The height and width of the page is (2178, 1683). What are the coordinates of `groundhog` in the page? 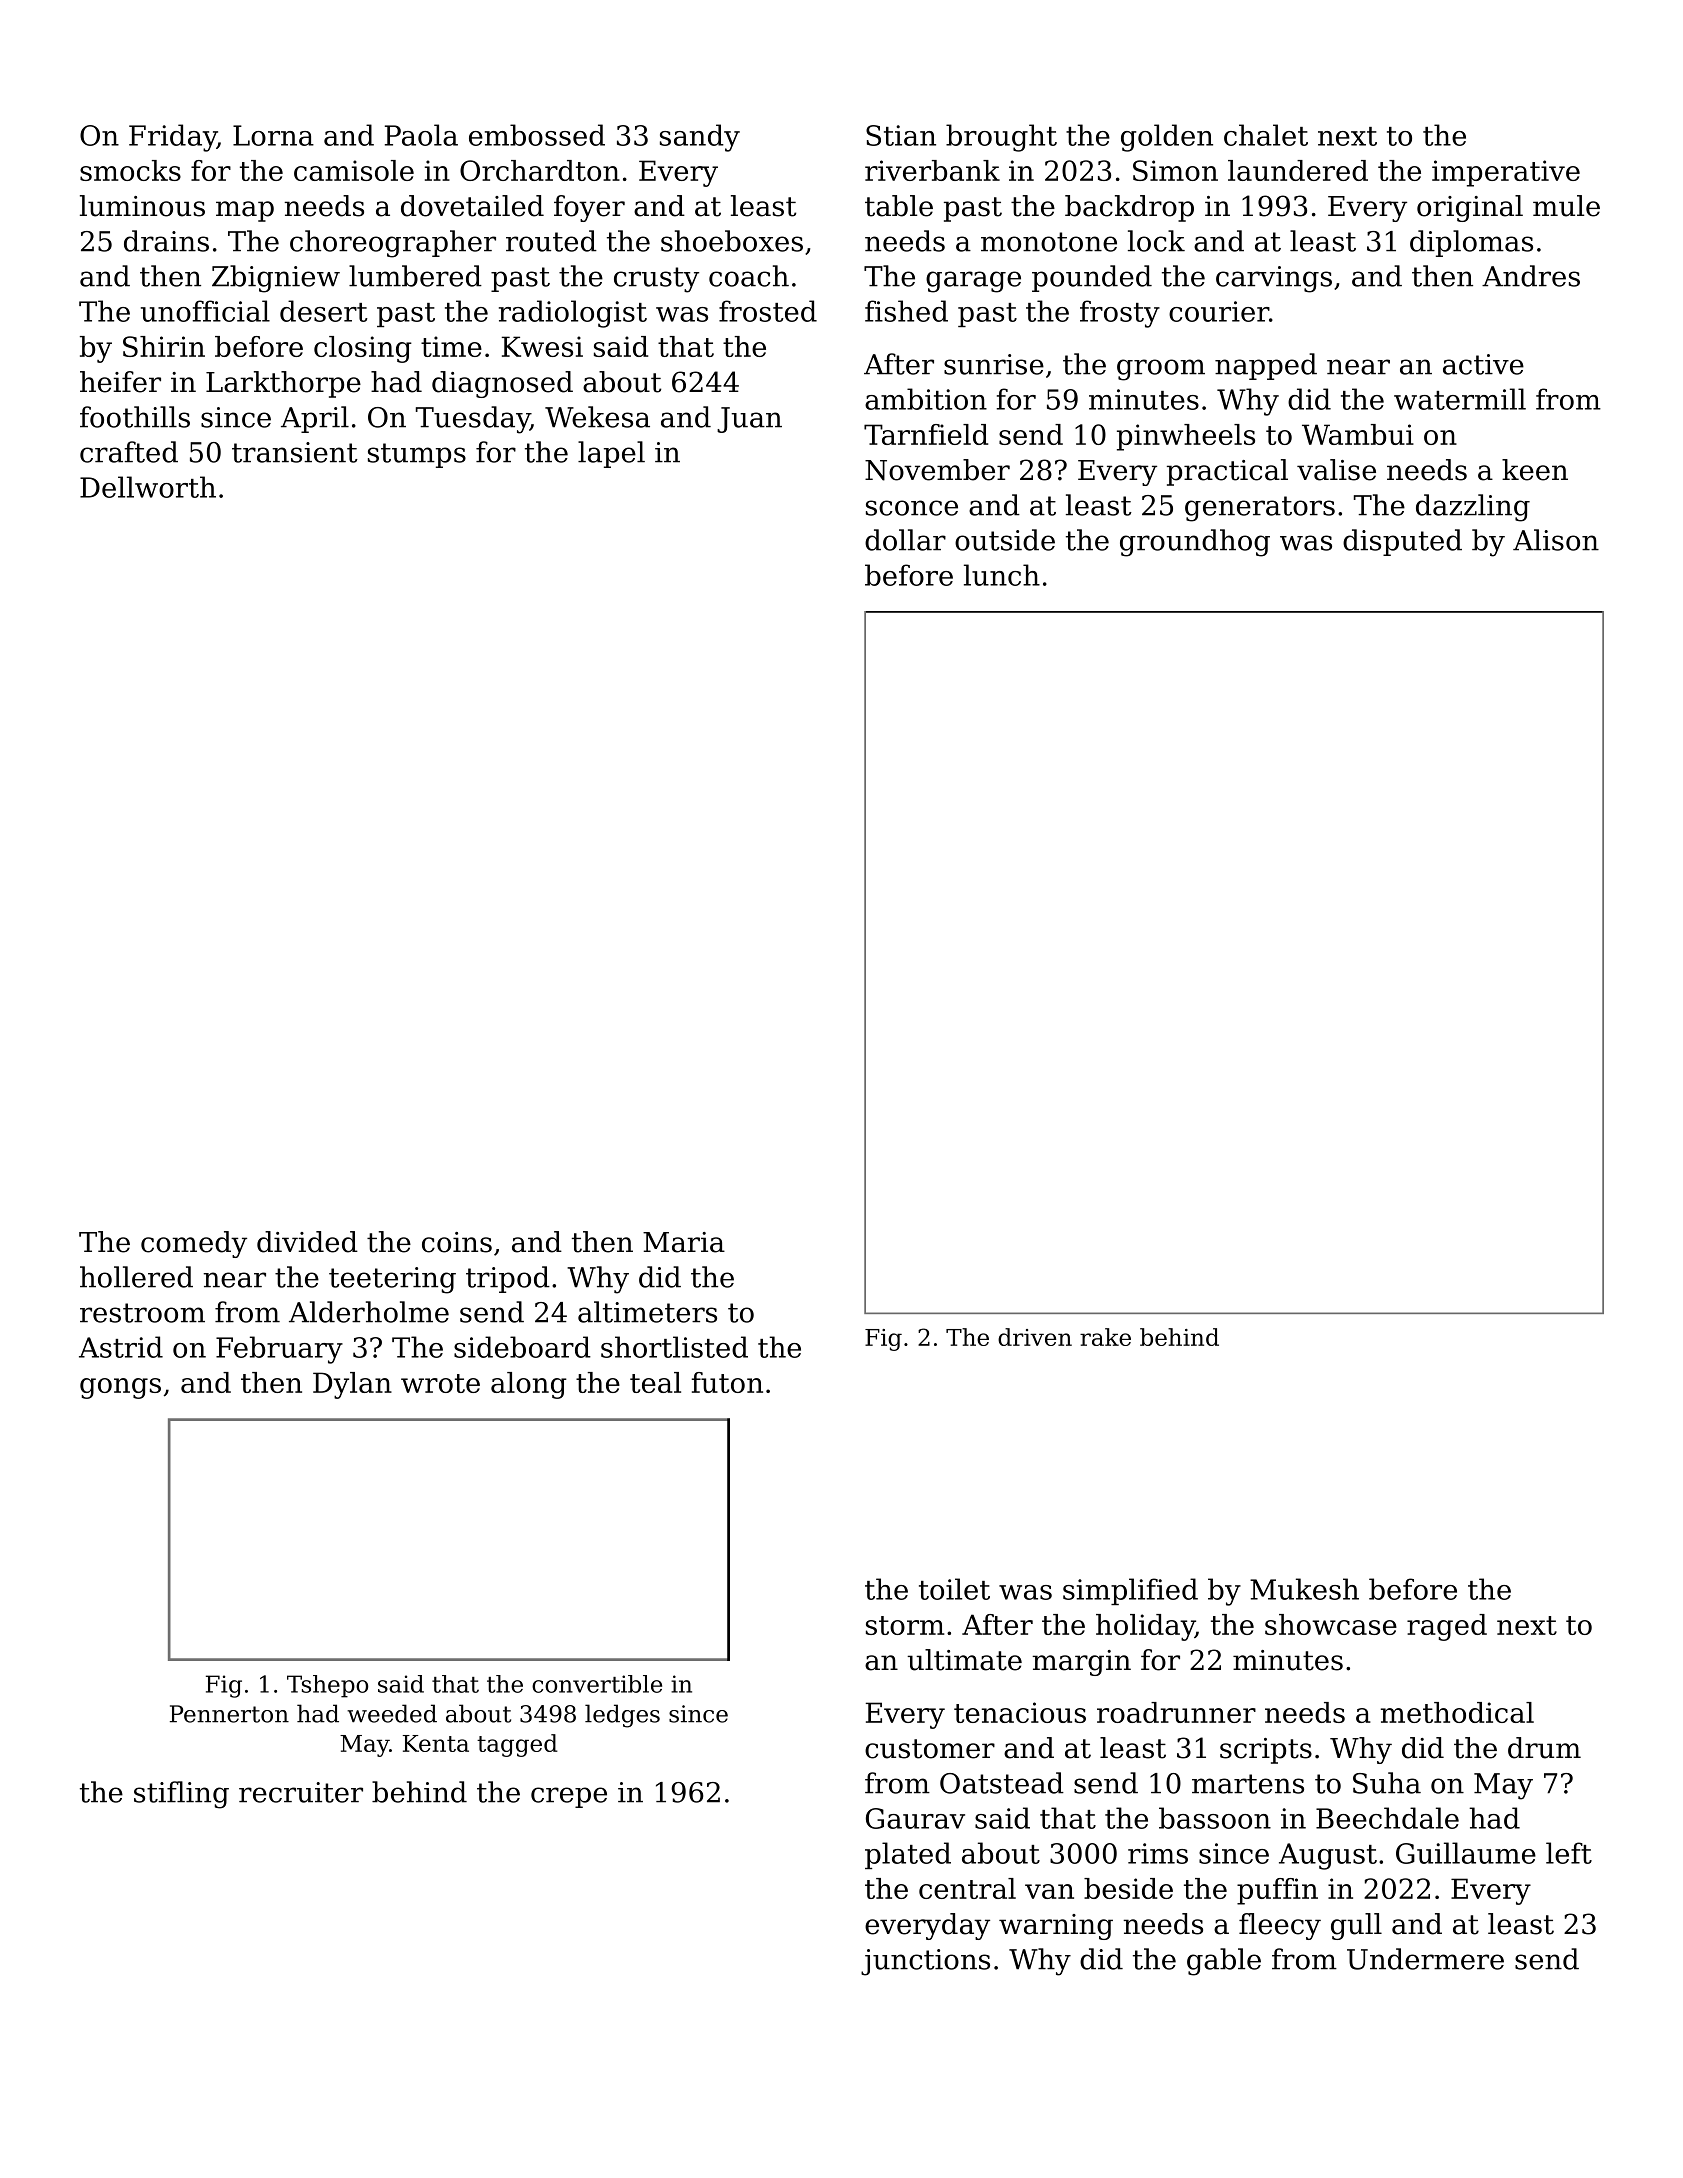 It's located at (1195, 543).
